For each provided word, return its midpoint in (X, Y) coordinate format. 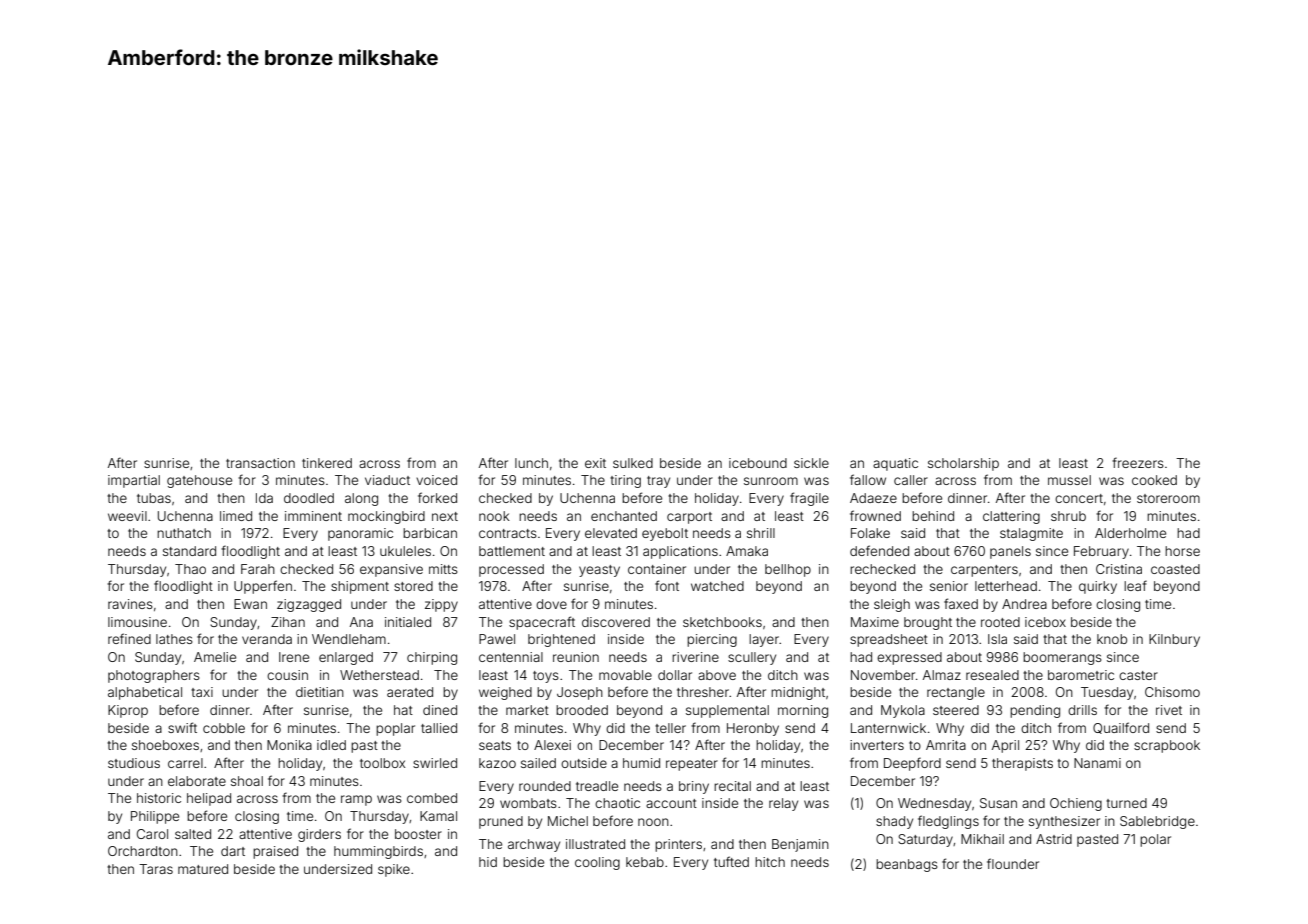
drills (1082, 710)
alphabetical (145, 693)
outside (584, 763)
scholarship (963, 464)
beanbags (907, 865)
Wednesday (934, 804)
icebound (758, 463)
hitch (770, 862)
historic (159, 798)
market (527, 710)
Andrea (1024, 604)
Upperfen (263, 587)
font (667, 585)
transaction (260, 463)
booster (418, 834)
